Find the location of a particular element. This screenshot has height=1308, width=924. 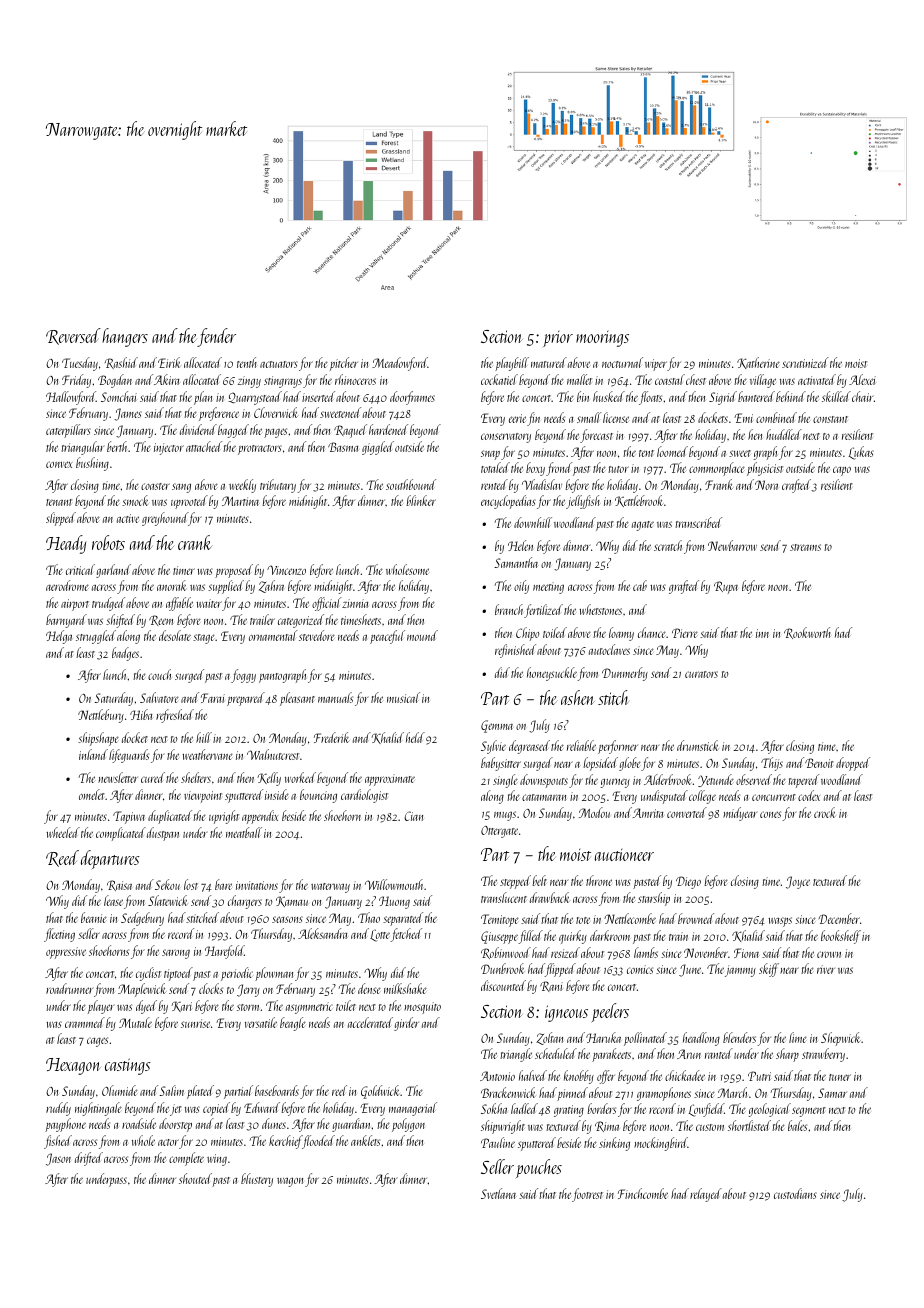

halved is located at coordinates (533, 1075).
